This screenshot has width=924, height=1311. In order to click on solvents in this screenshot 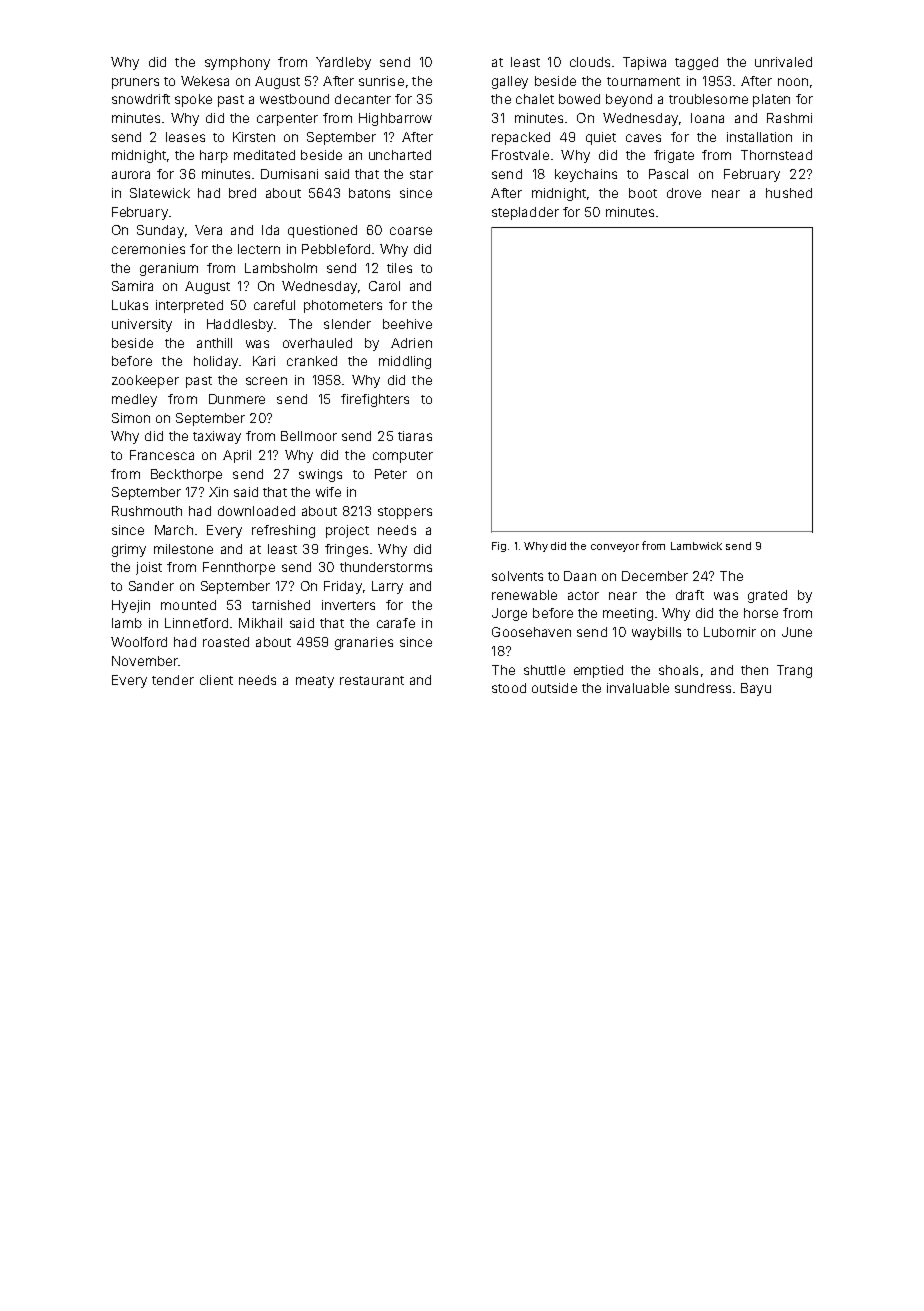, I will do `click(517, 576)`.
